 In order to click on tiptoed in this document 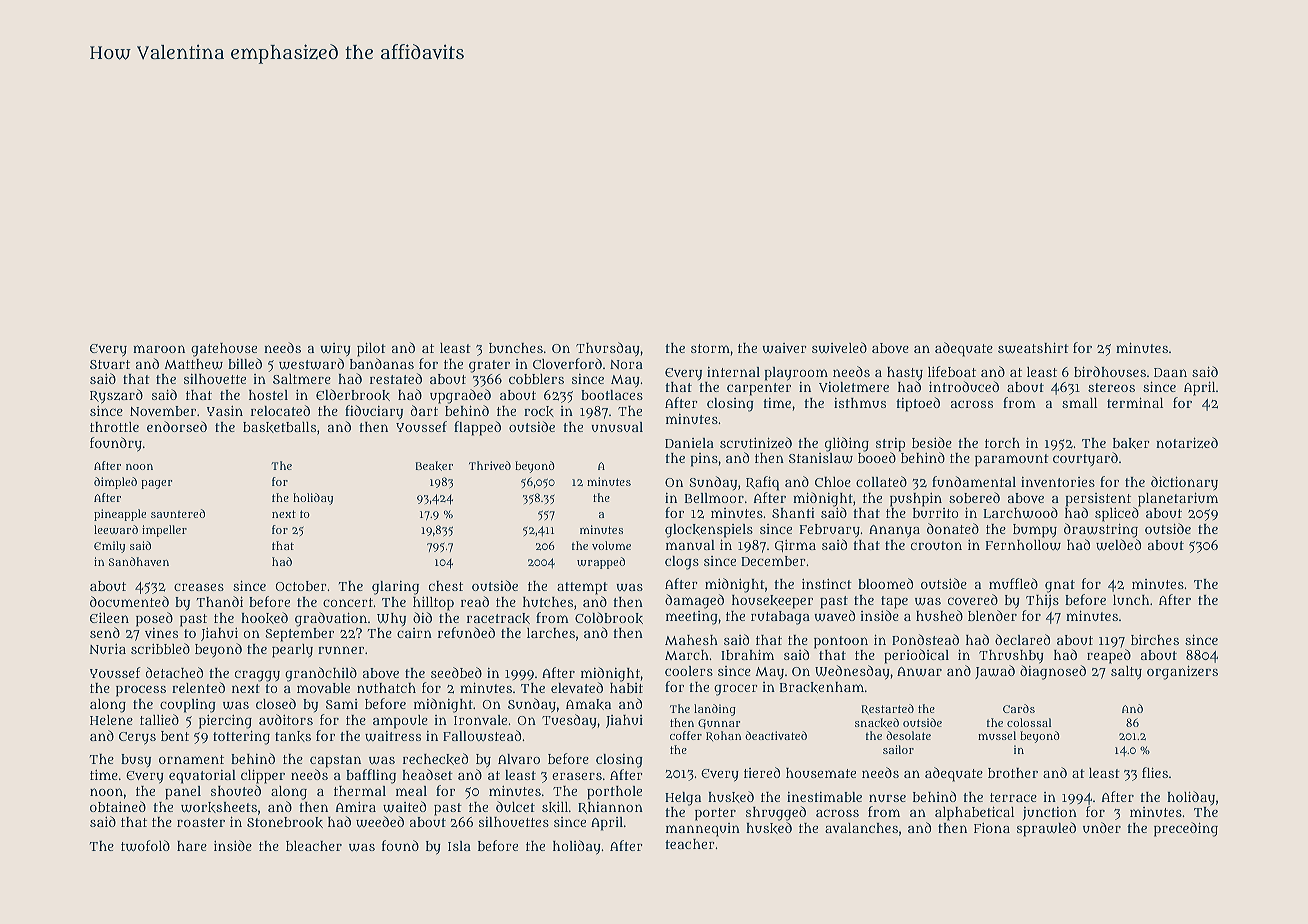, I will do `click(918, 404)`.
